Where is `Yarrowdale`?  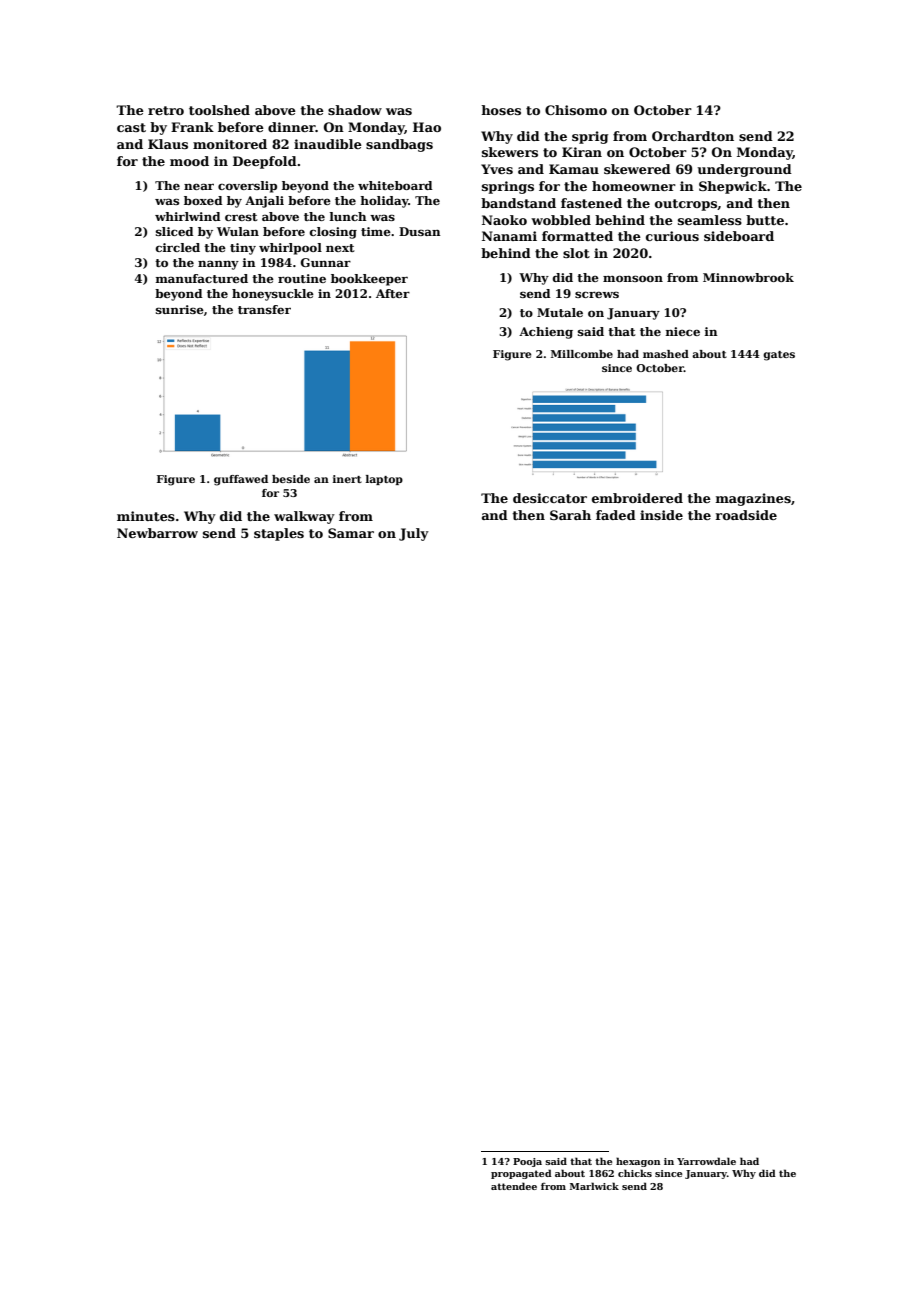
Yarrowdale is located at coordinates (706, 1161).
